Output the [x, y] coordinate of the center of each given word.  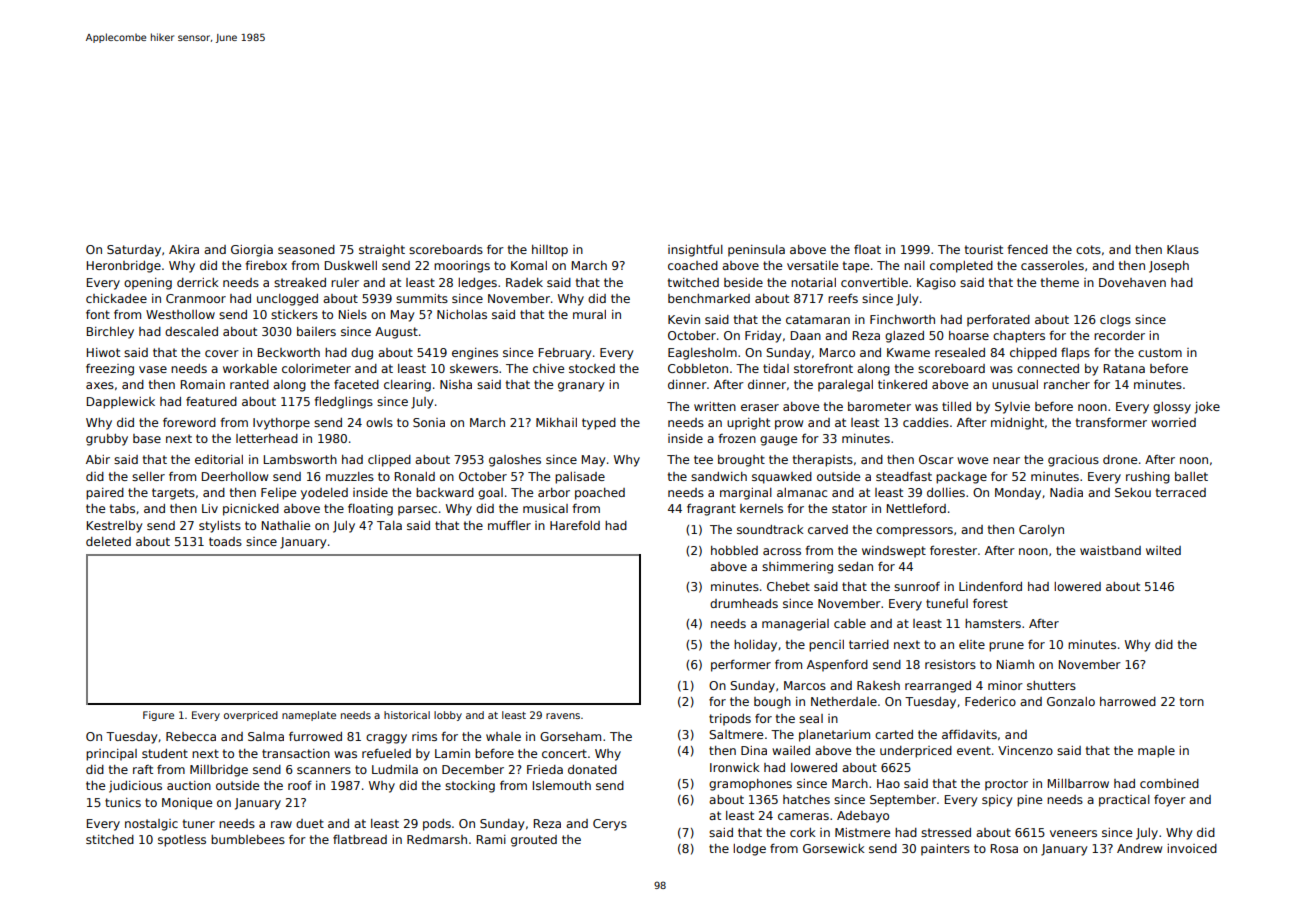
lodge [749, 850]
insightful [695, 250]
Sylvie [1012, 408]
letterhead [267, 438]
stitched [110, 839]
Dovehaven [1132, 282]
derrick [198, 282]
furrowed [315, 736]
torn [1192, 701]
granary [581, 387]
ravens [563, 716]
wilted [1163, 550]
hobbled [734, 550]
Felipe [278, 494]
